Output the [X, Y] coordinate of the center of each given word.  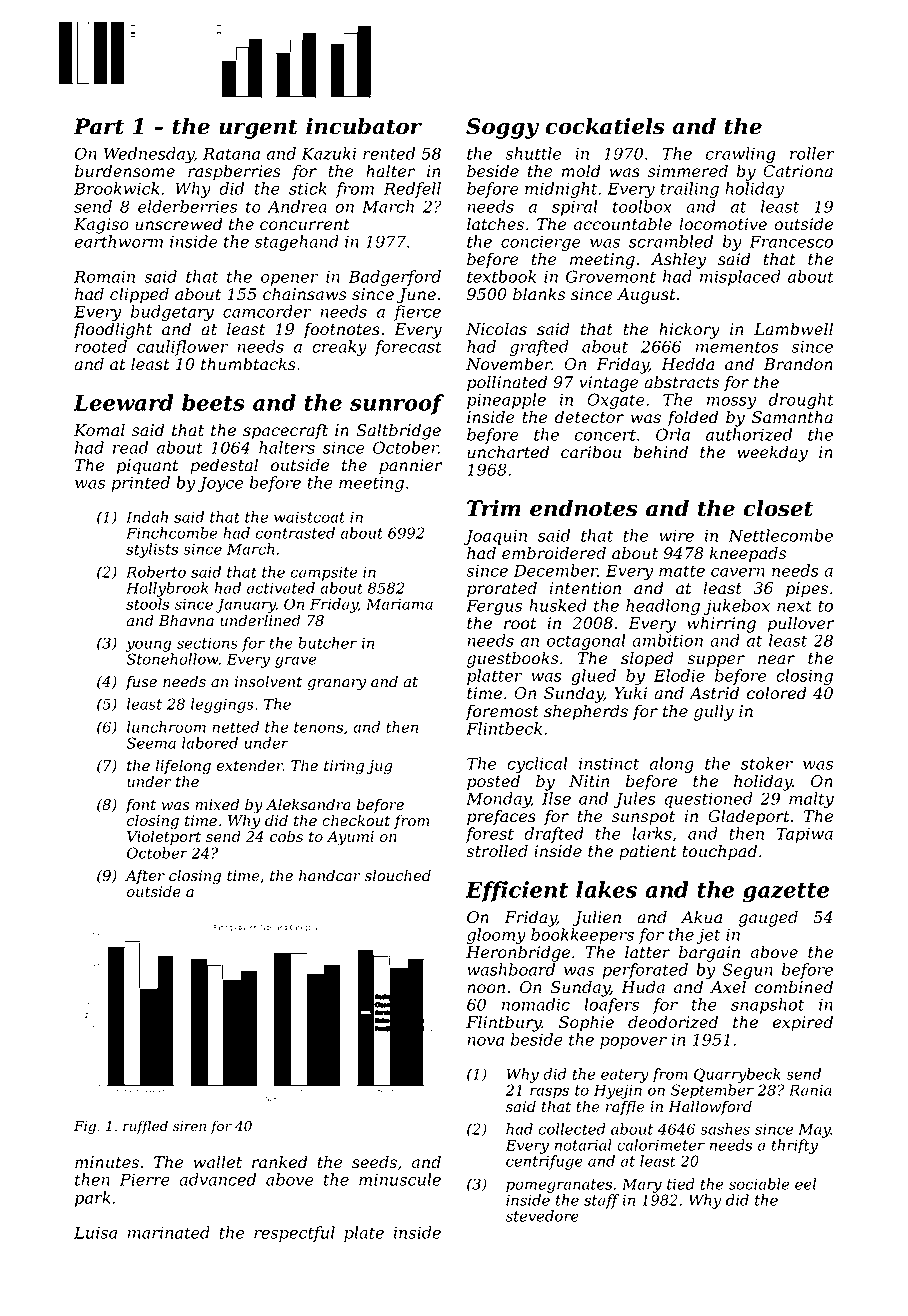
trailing [690, 190]
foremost [502, 712]
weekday [772, 453]
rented [389, 153]
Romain [104, 276]
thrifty [795, 1146]
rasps [549, 1093]
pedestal [224, 466]
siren [189, 1126]
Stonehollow [173, 659]
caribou [591, 452]
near [776, 660]
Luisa [95, 1232]
